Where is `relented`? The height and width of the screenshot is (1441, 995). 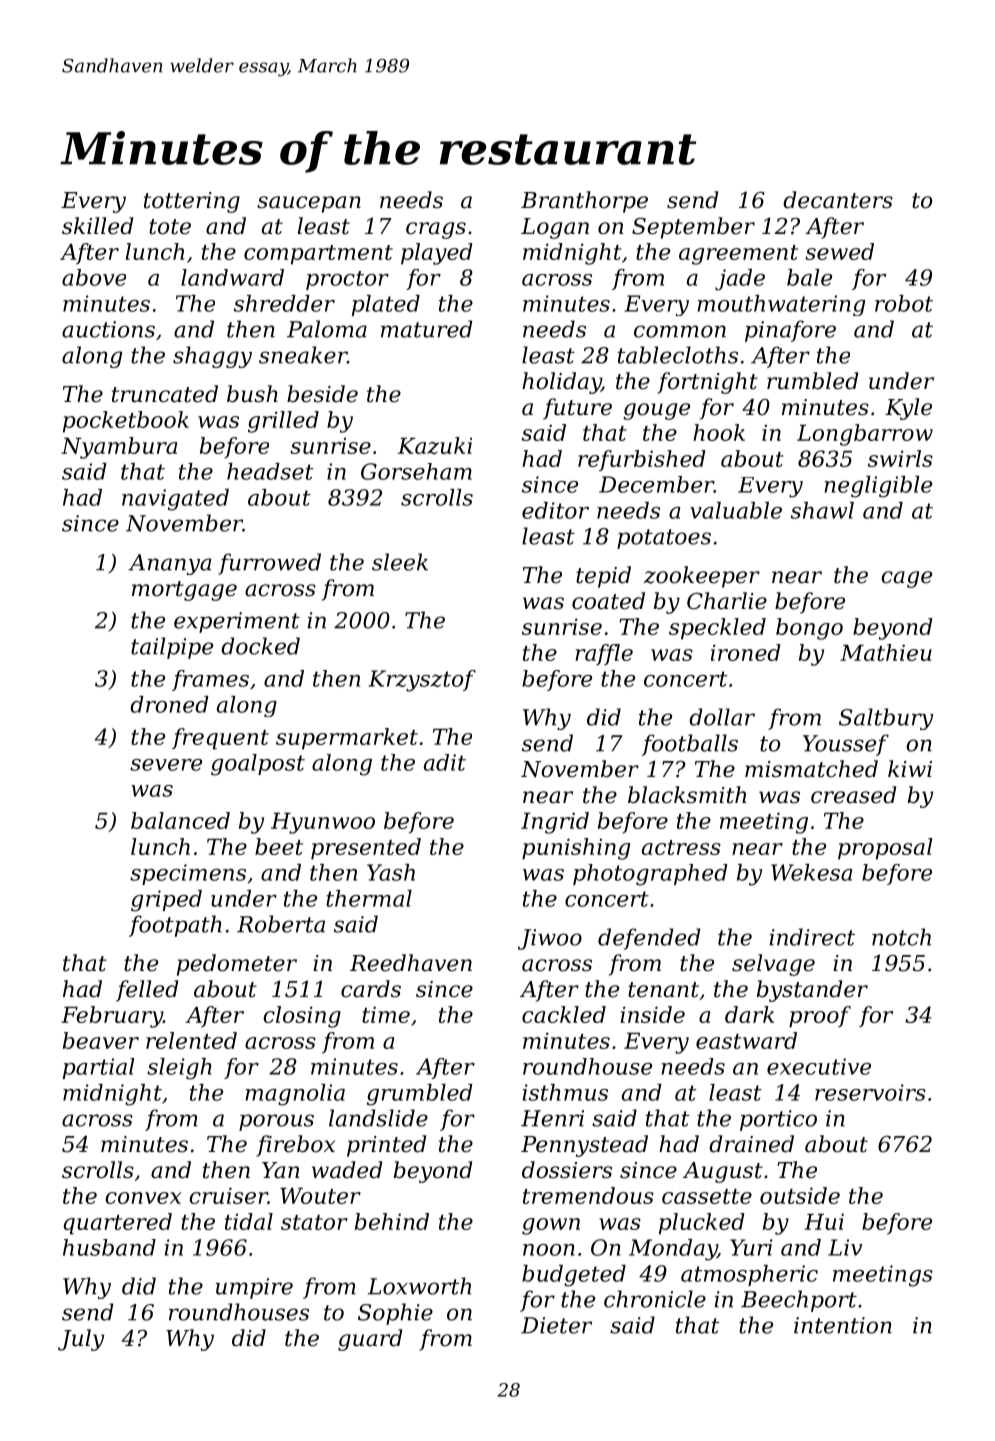 relented is located at coordinates (191, 1040).
